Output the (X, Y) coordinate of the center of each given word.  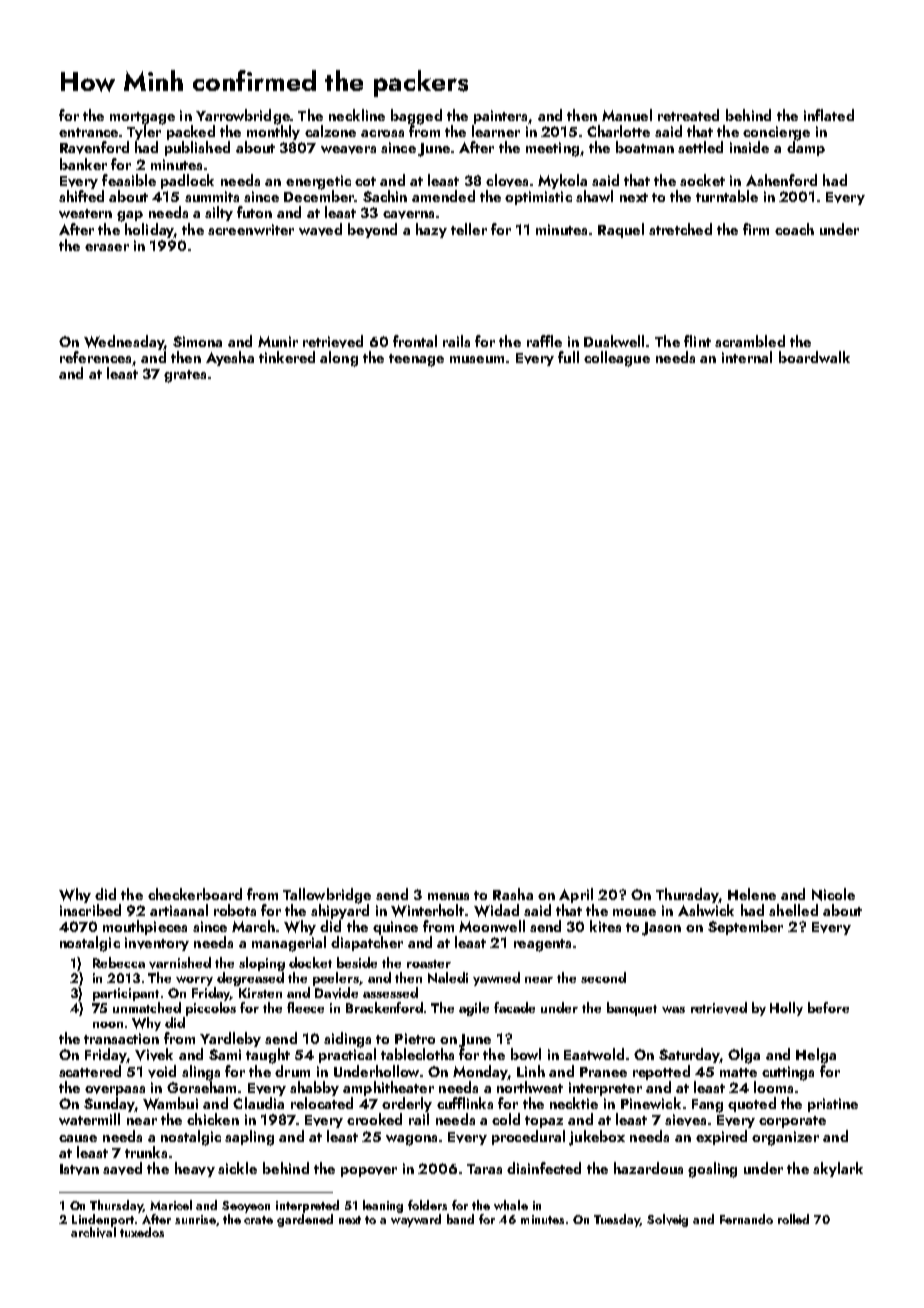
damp (806, 148)
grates (185, 376)
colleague (617, 359)
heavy (195, 1169)
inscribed (90, 910)
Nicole (833, 894)
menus (448, 896)
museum (477, 359)
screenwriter (251, 229)
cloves (507, 180)
